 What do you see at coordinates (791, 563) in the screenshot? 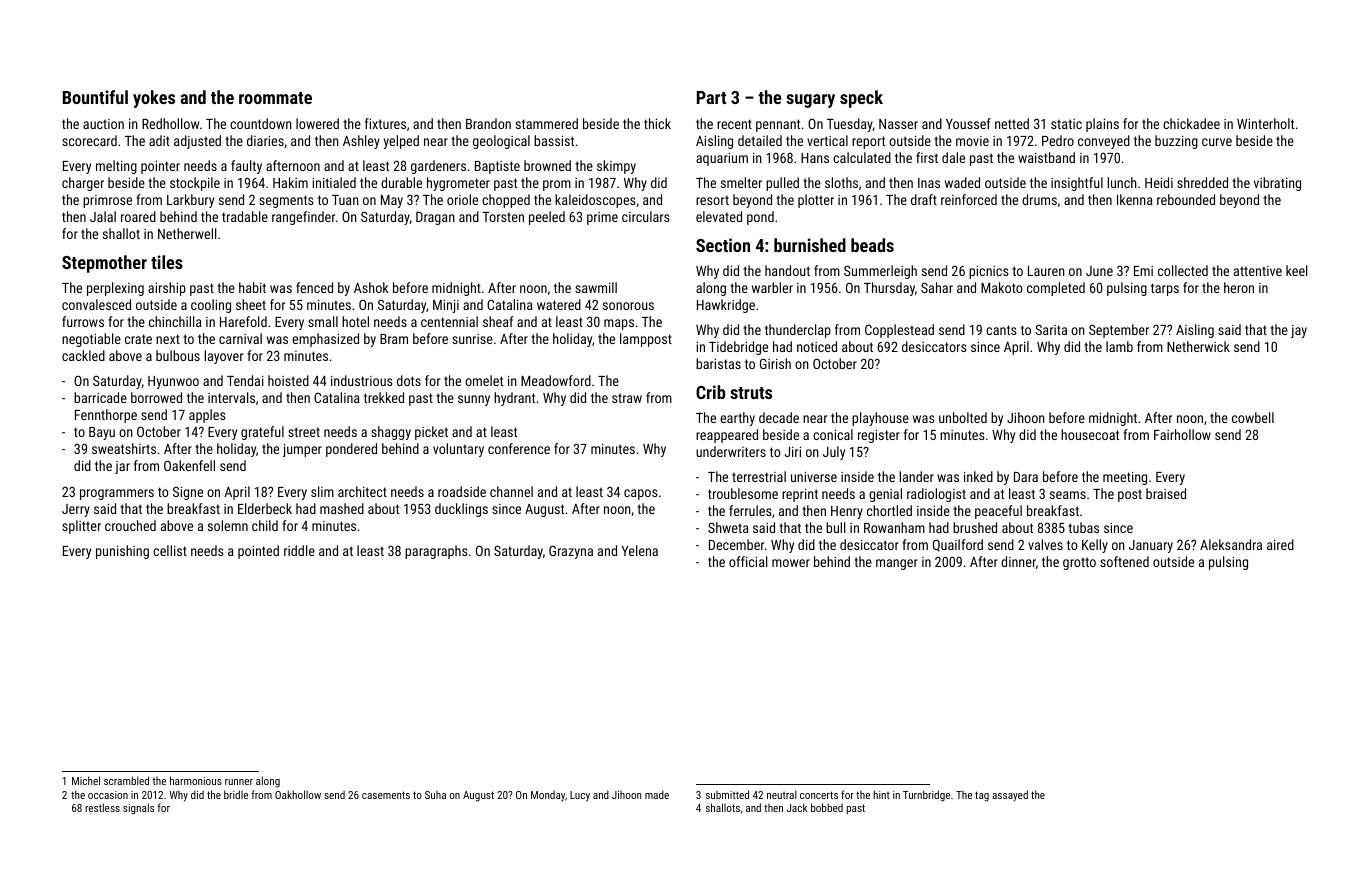
I see `mower` at bounding box center [791, 563].
